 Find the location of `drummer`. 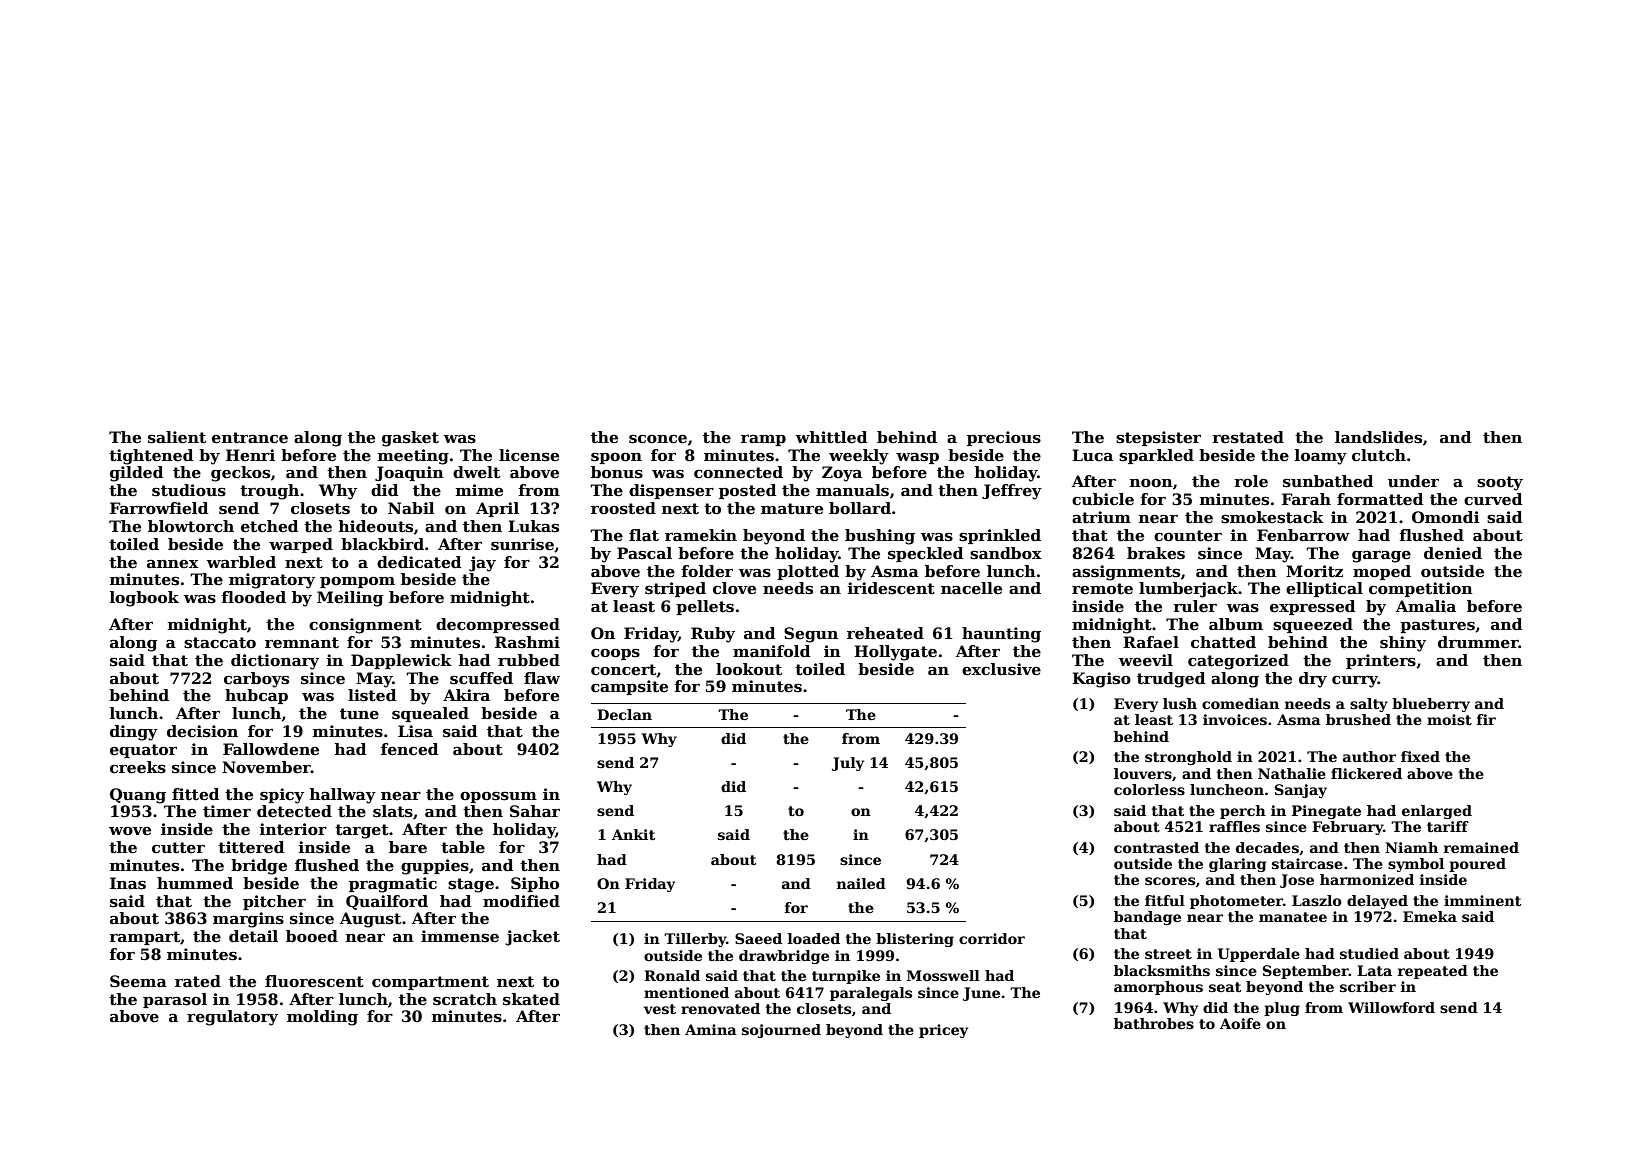

drummer is located at coordinates (1478, 642).
